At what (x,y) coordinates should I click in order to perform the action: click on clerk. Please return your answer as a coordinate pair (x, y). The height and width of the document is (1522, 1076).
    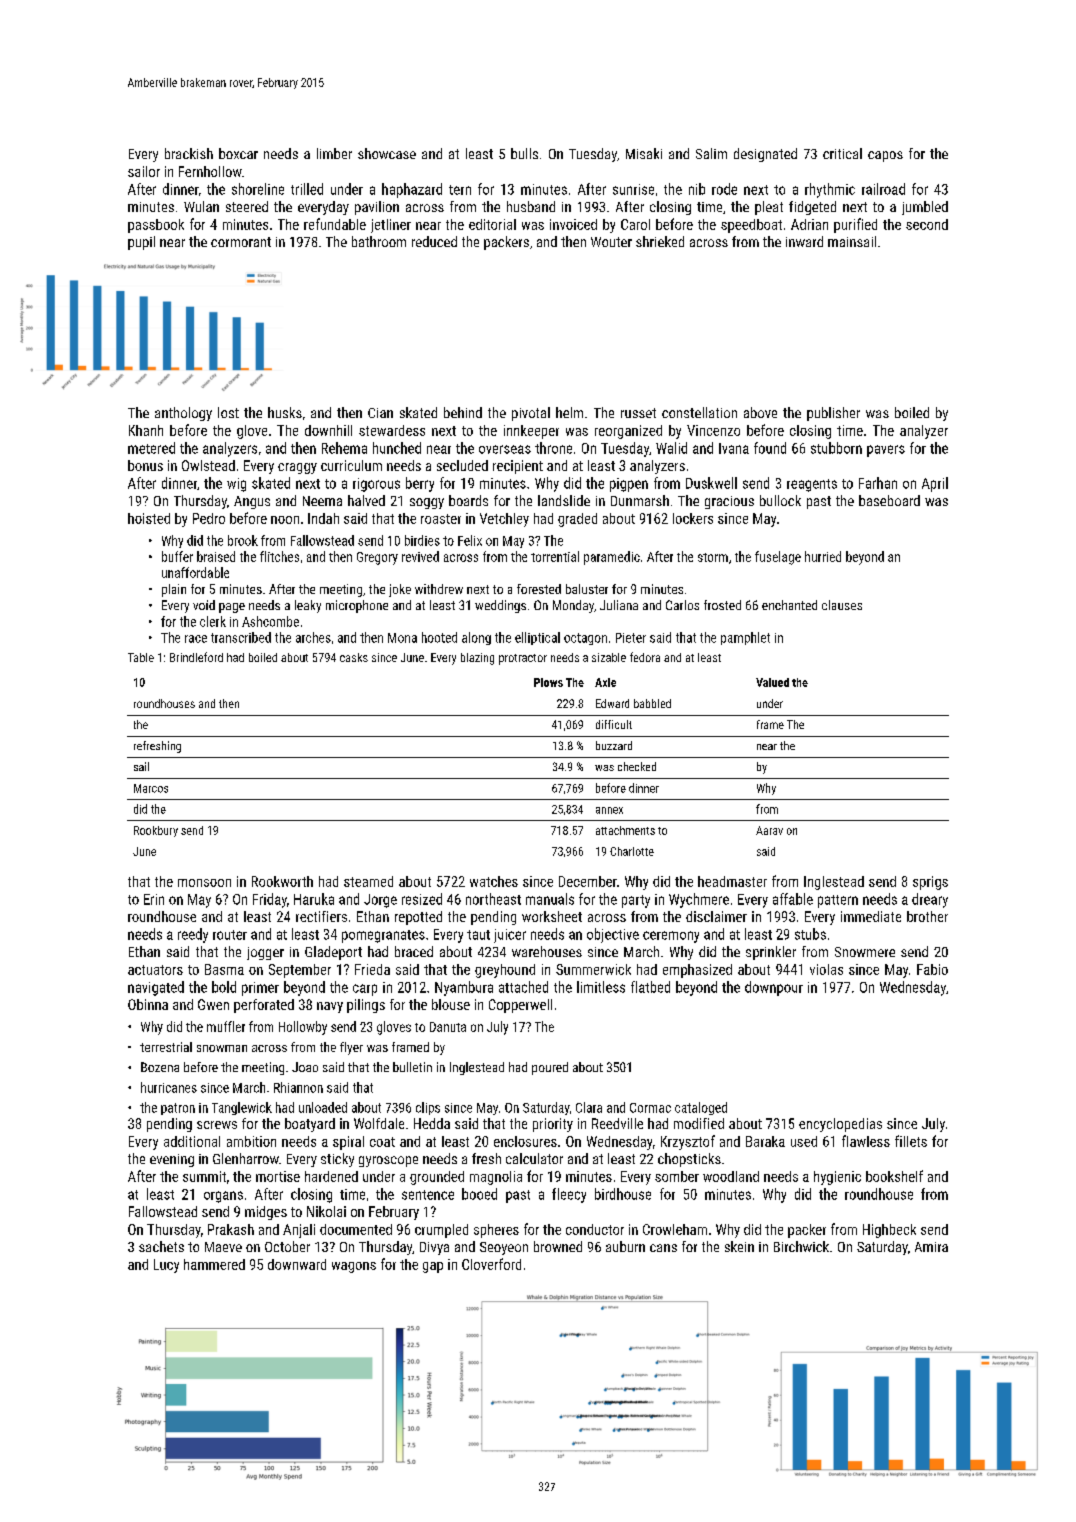
    Looking at the image, I should click on (213, 621).
